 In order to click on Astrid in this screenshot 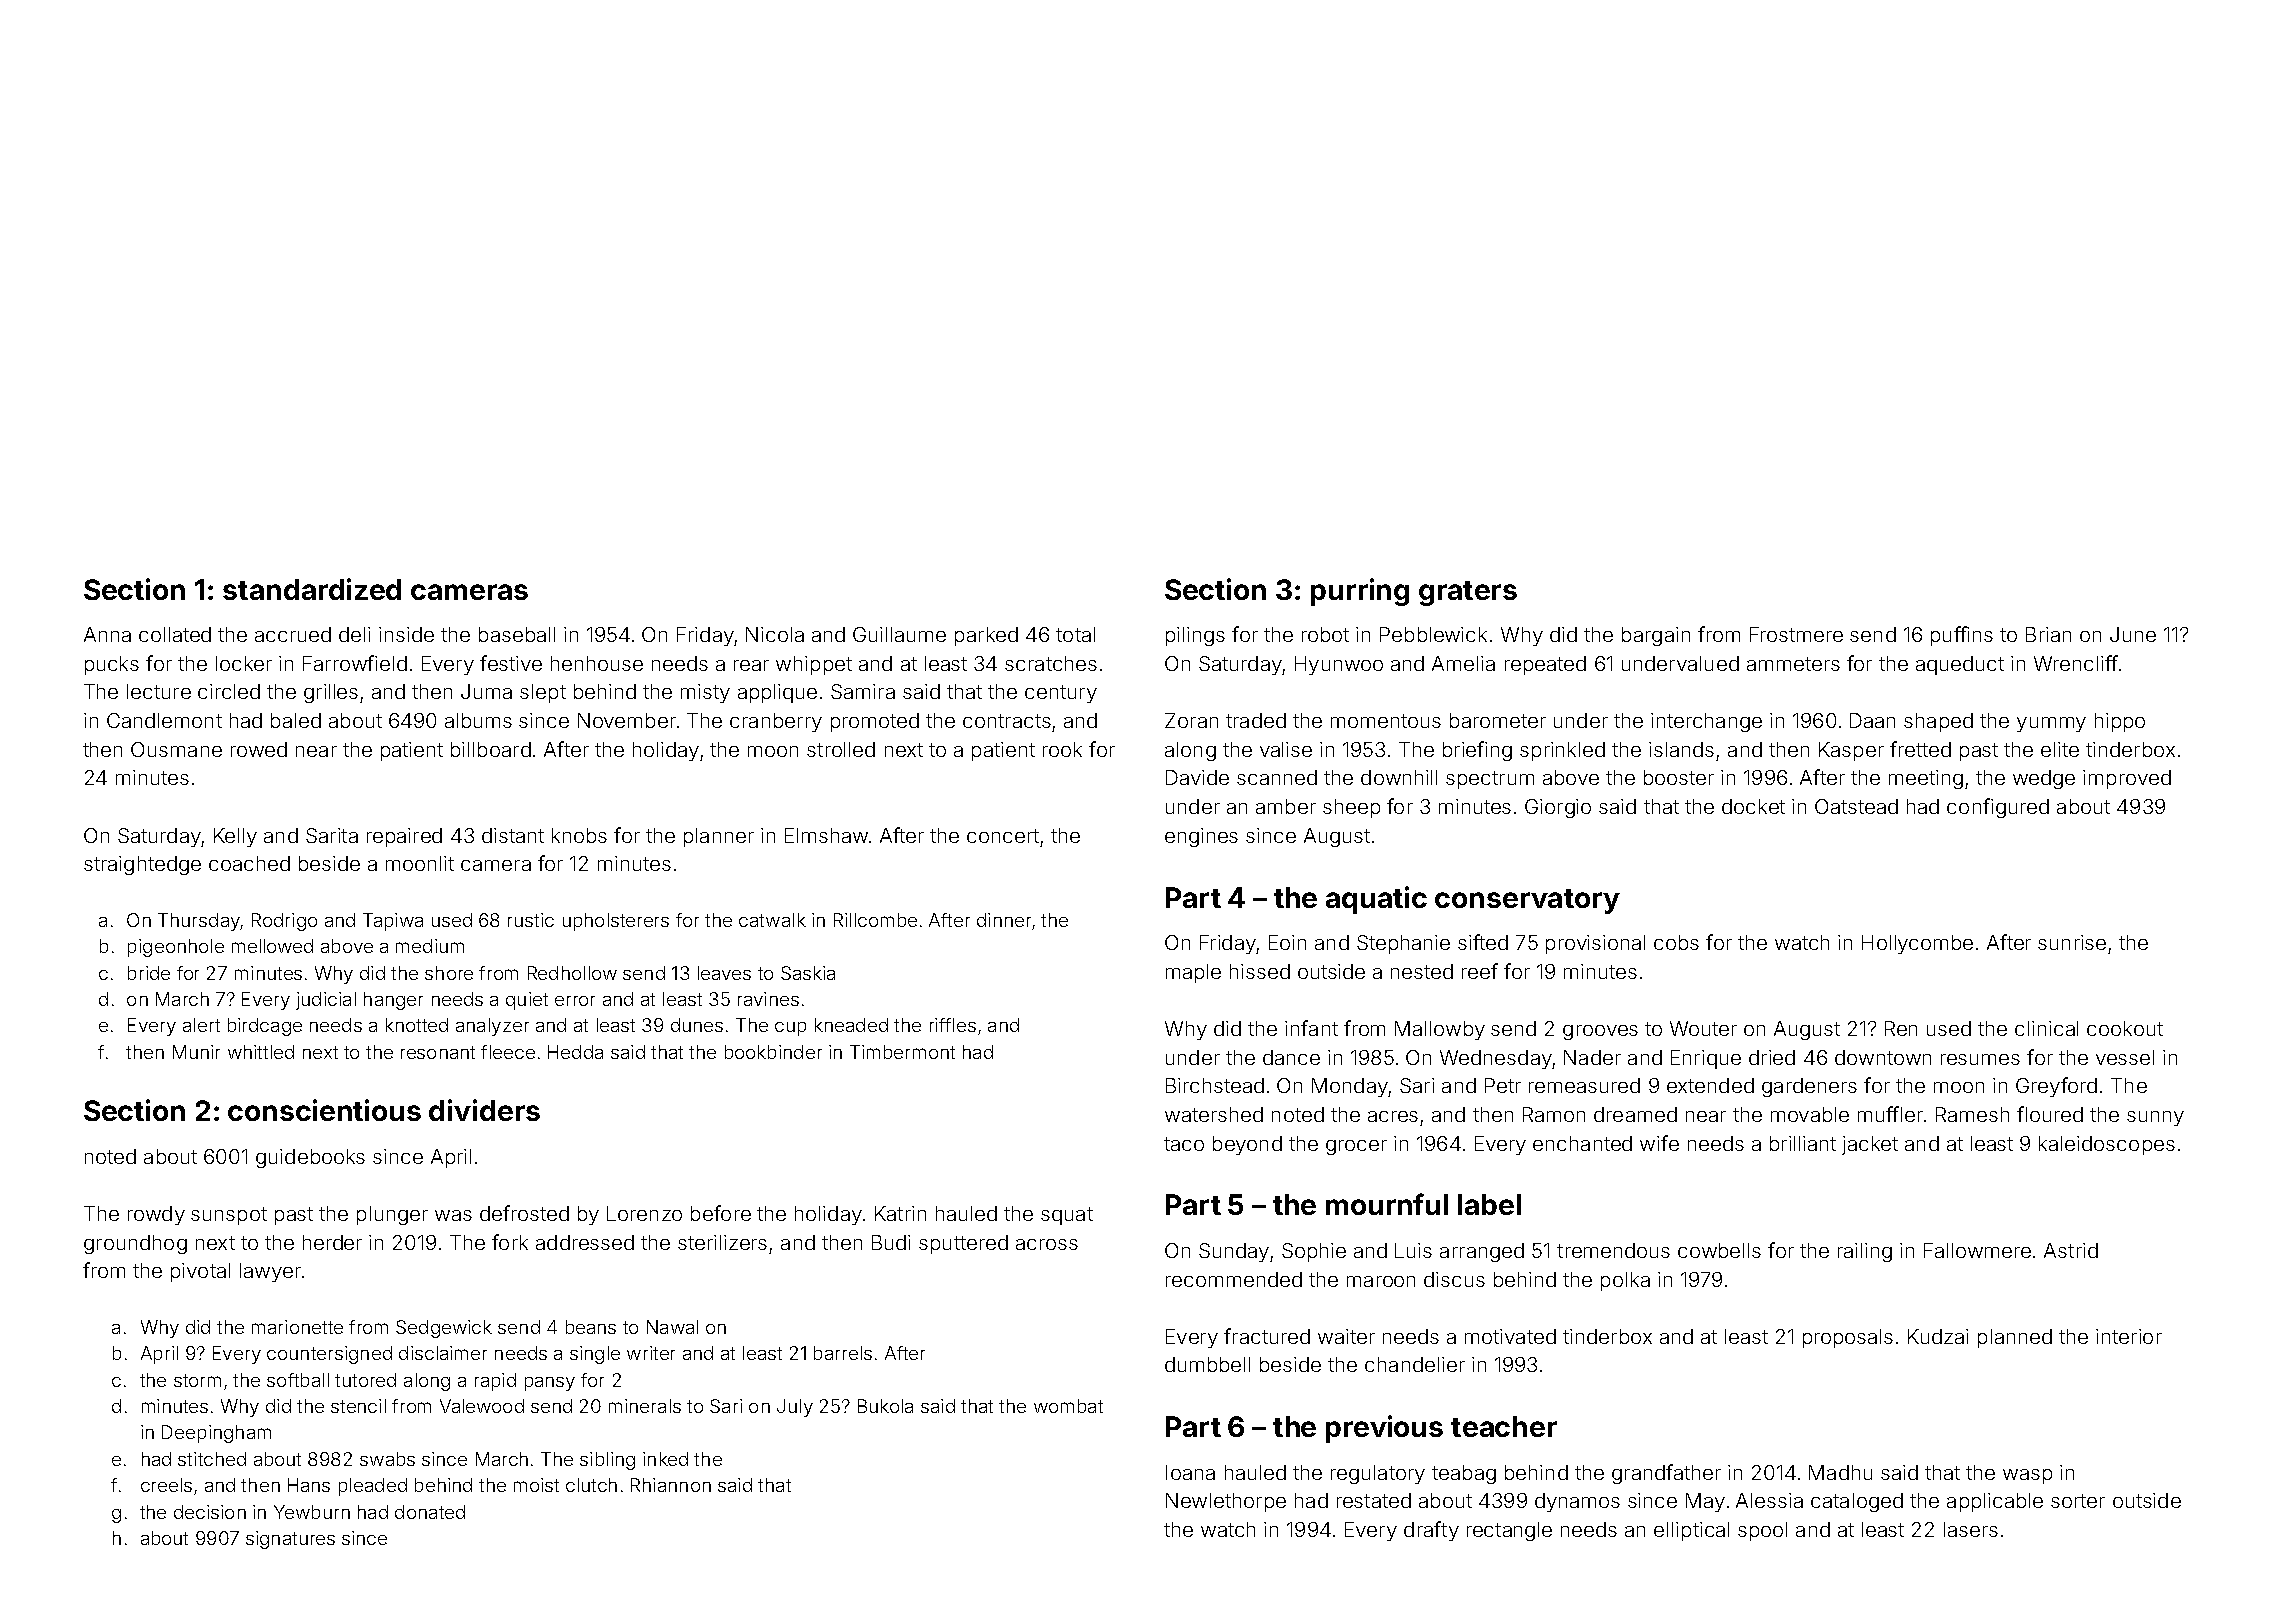, I will do `click(2071, 1250)`.
